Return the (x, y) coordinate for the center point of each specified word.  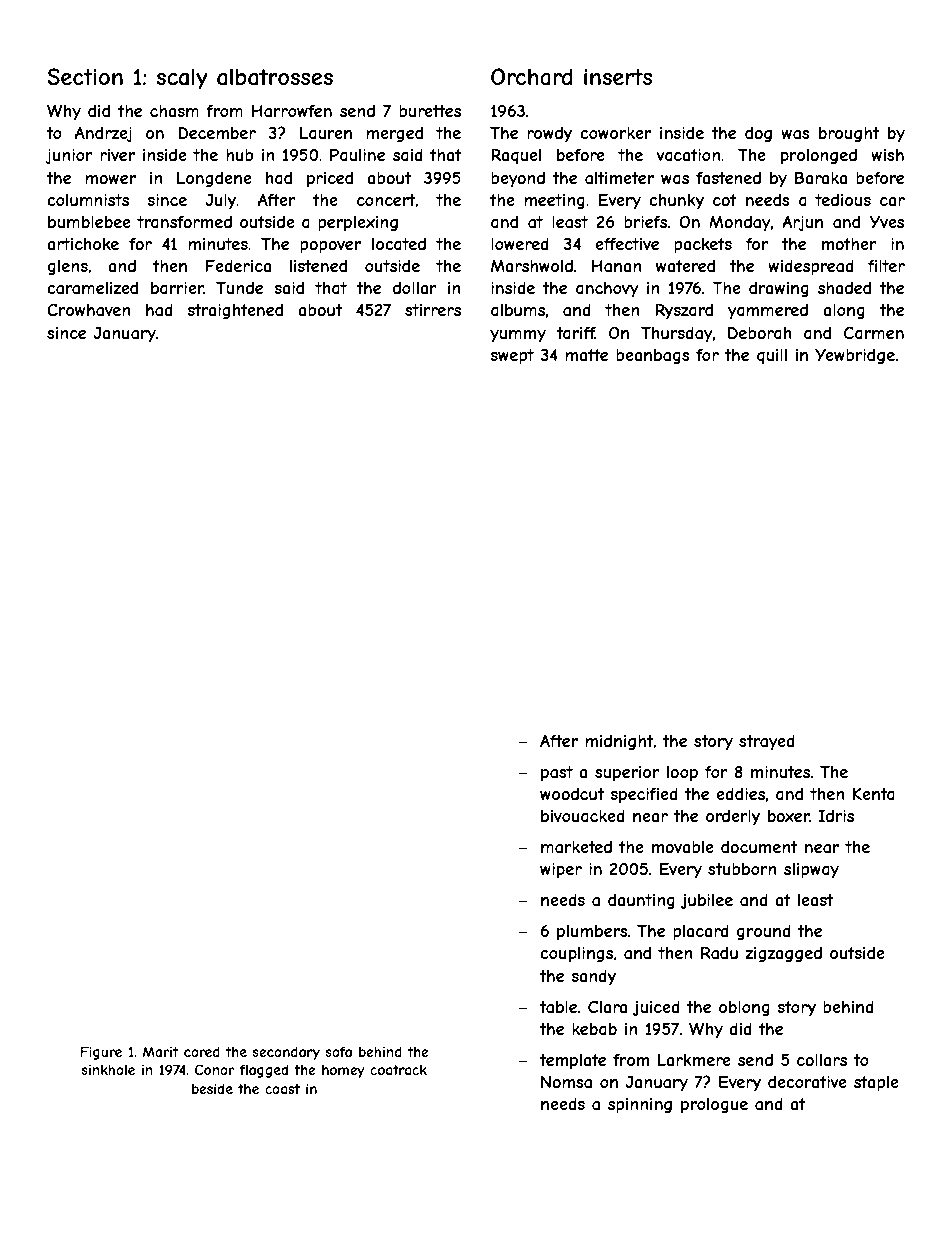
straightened (235, 311)
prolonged (819, 156)
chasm (174, 111)
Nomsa (566, 1081)
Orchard (532, 77)
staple (876, 1084)
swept (512, 357)
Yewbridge (855, 356)
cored (202, 1051)
